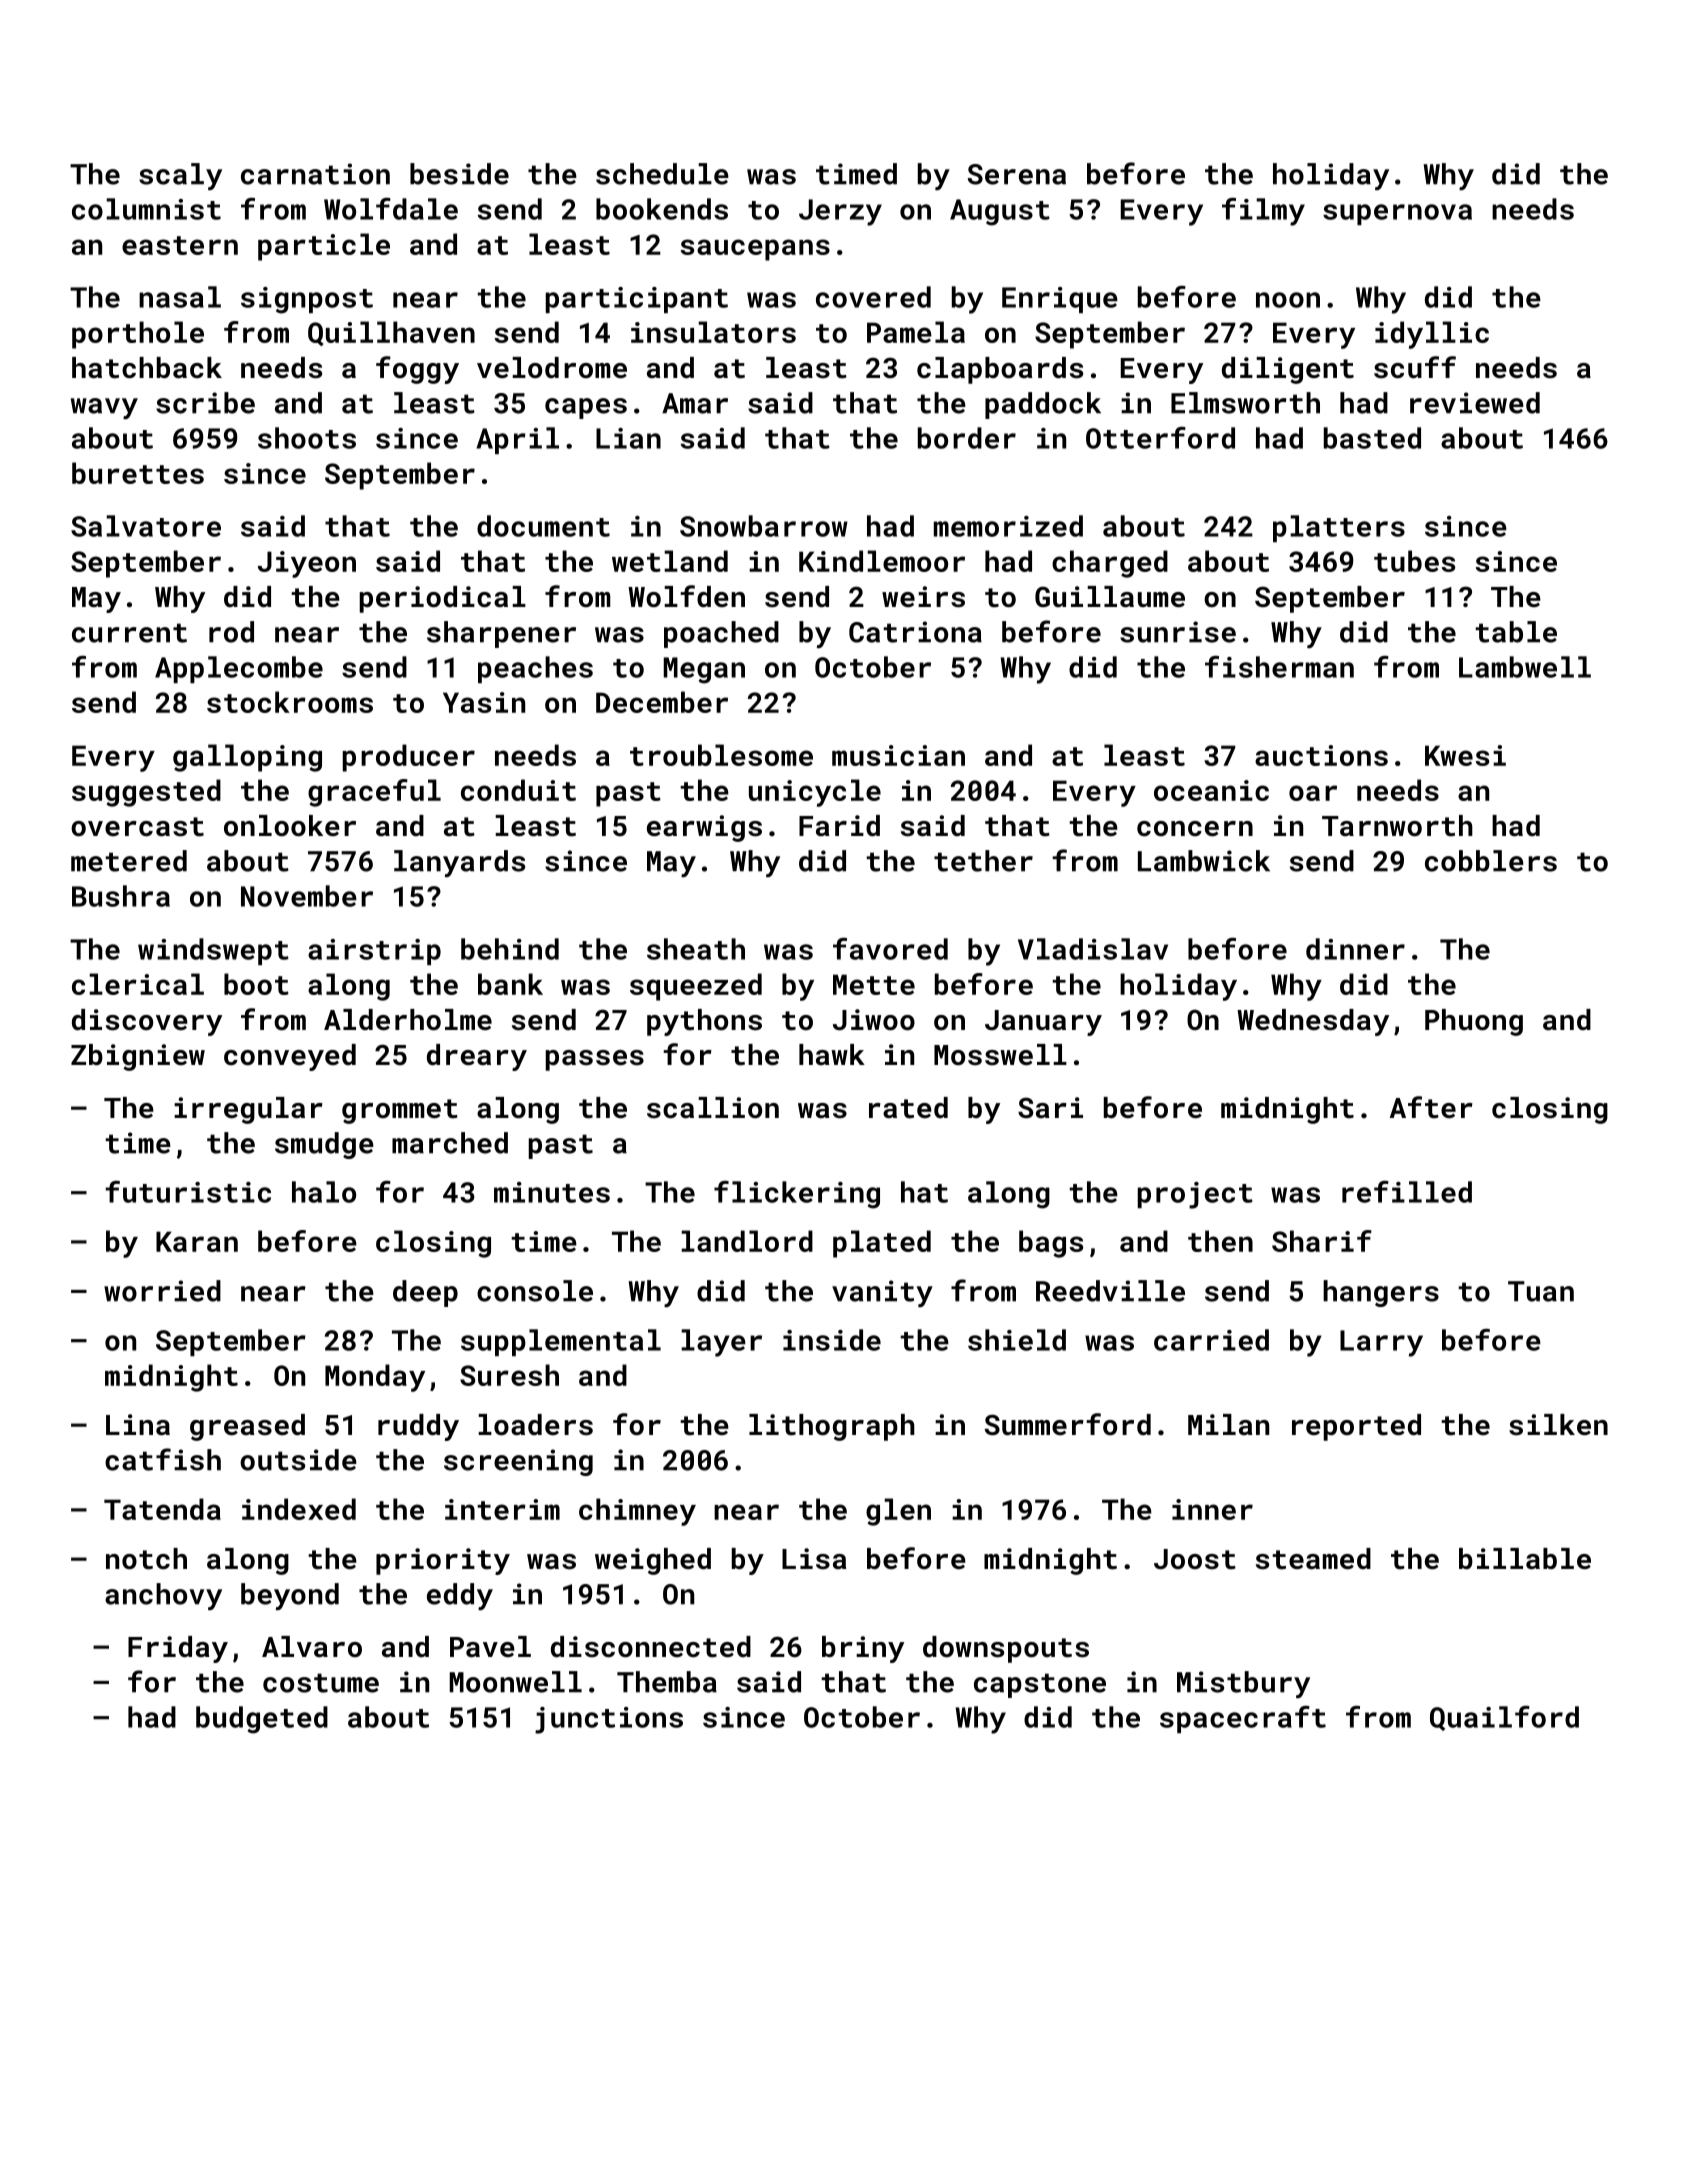 Image resolution: width=1683 pixels, height=2178 pixels. Describe the element at coordinates (146, 209) in the screenshot. I see `columnist` at that location.
